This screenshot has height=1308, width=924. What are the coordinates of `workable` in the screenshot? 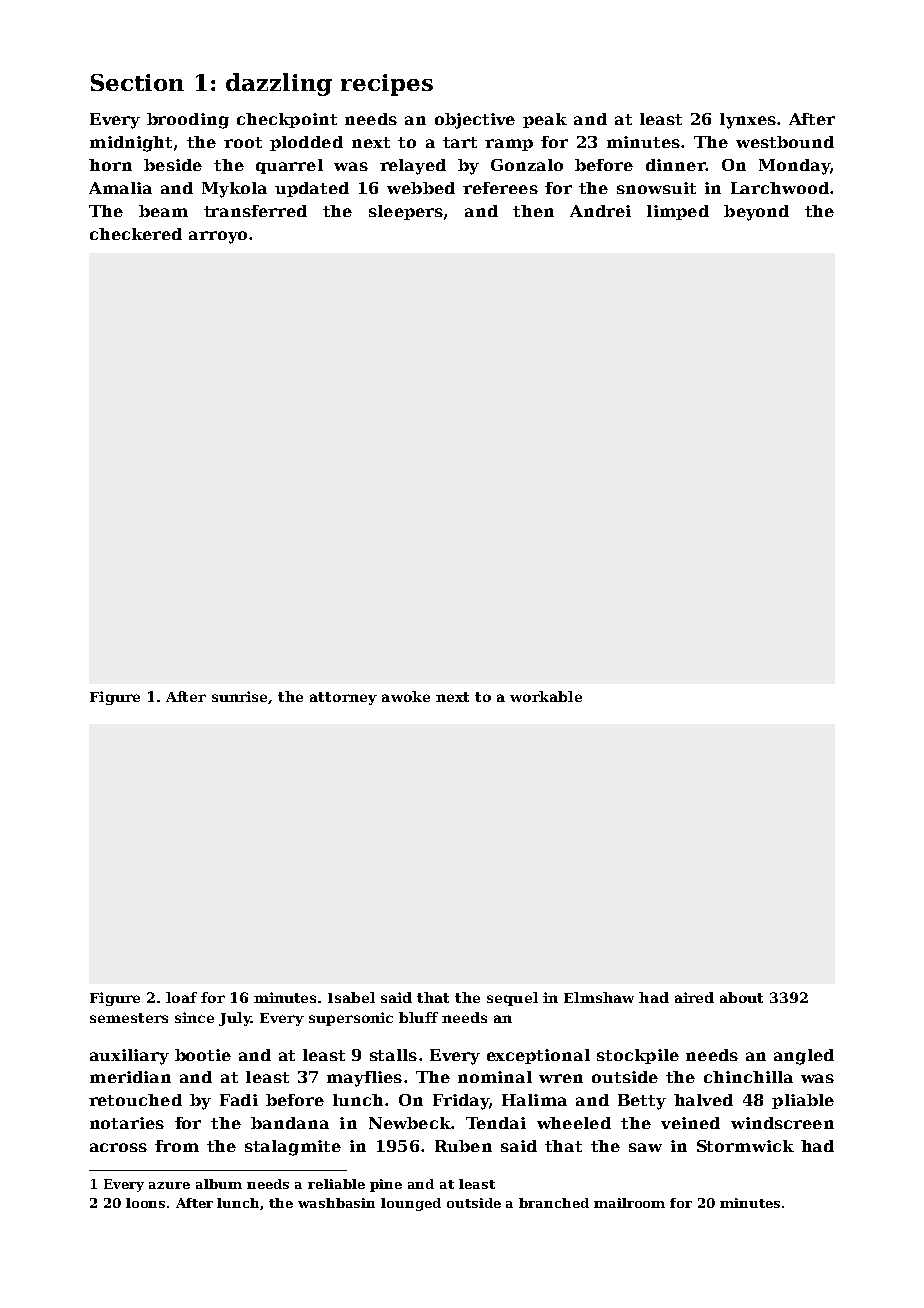 It's located at (546, 696).
